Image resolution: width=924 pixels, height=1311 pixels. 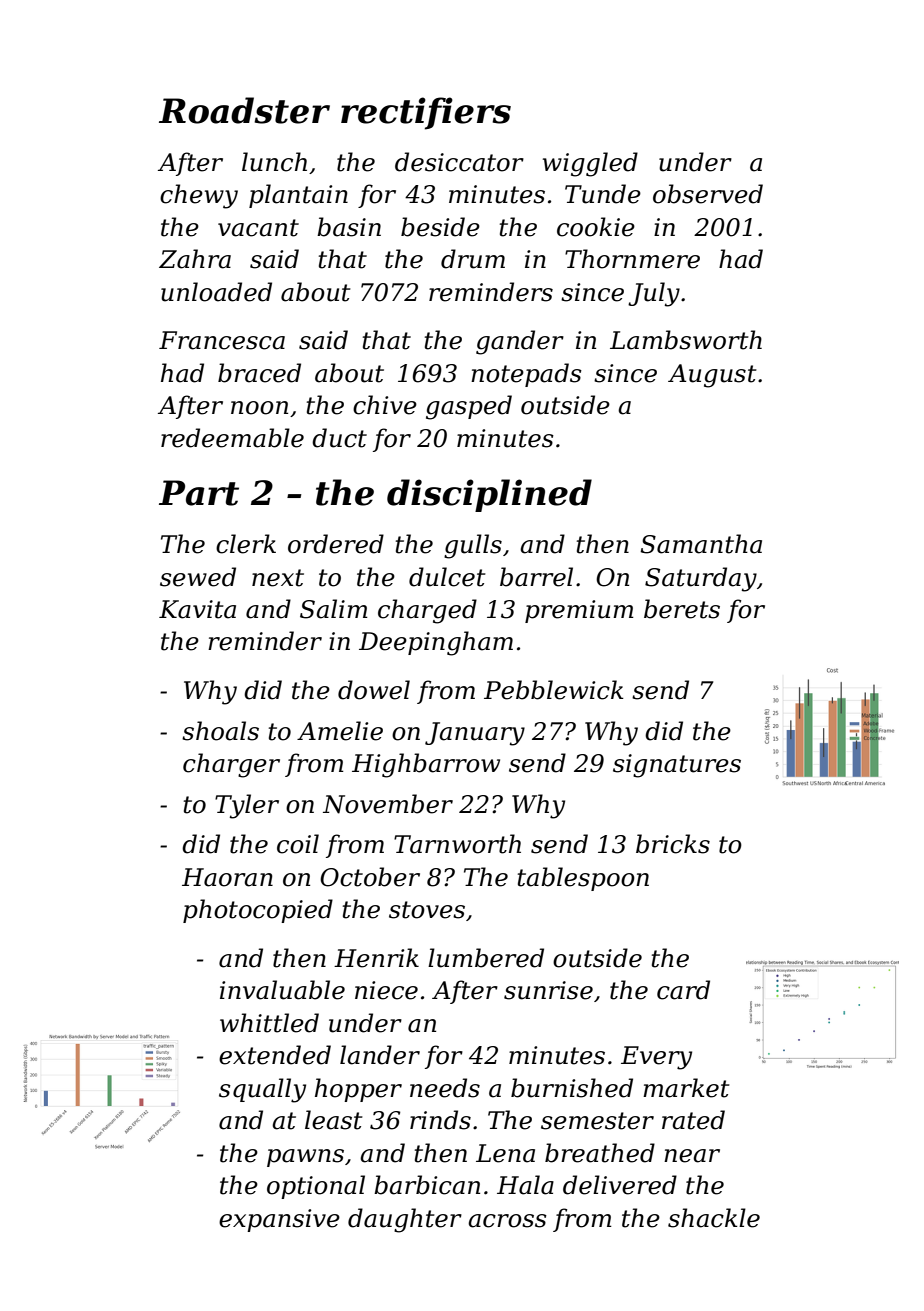 I want to click on shoals, so click(x=220, y=731).
